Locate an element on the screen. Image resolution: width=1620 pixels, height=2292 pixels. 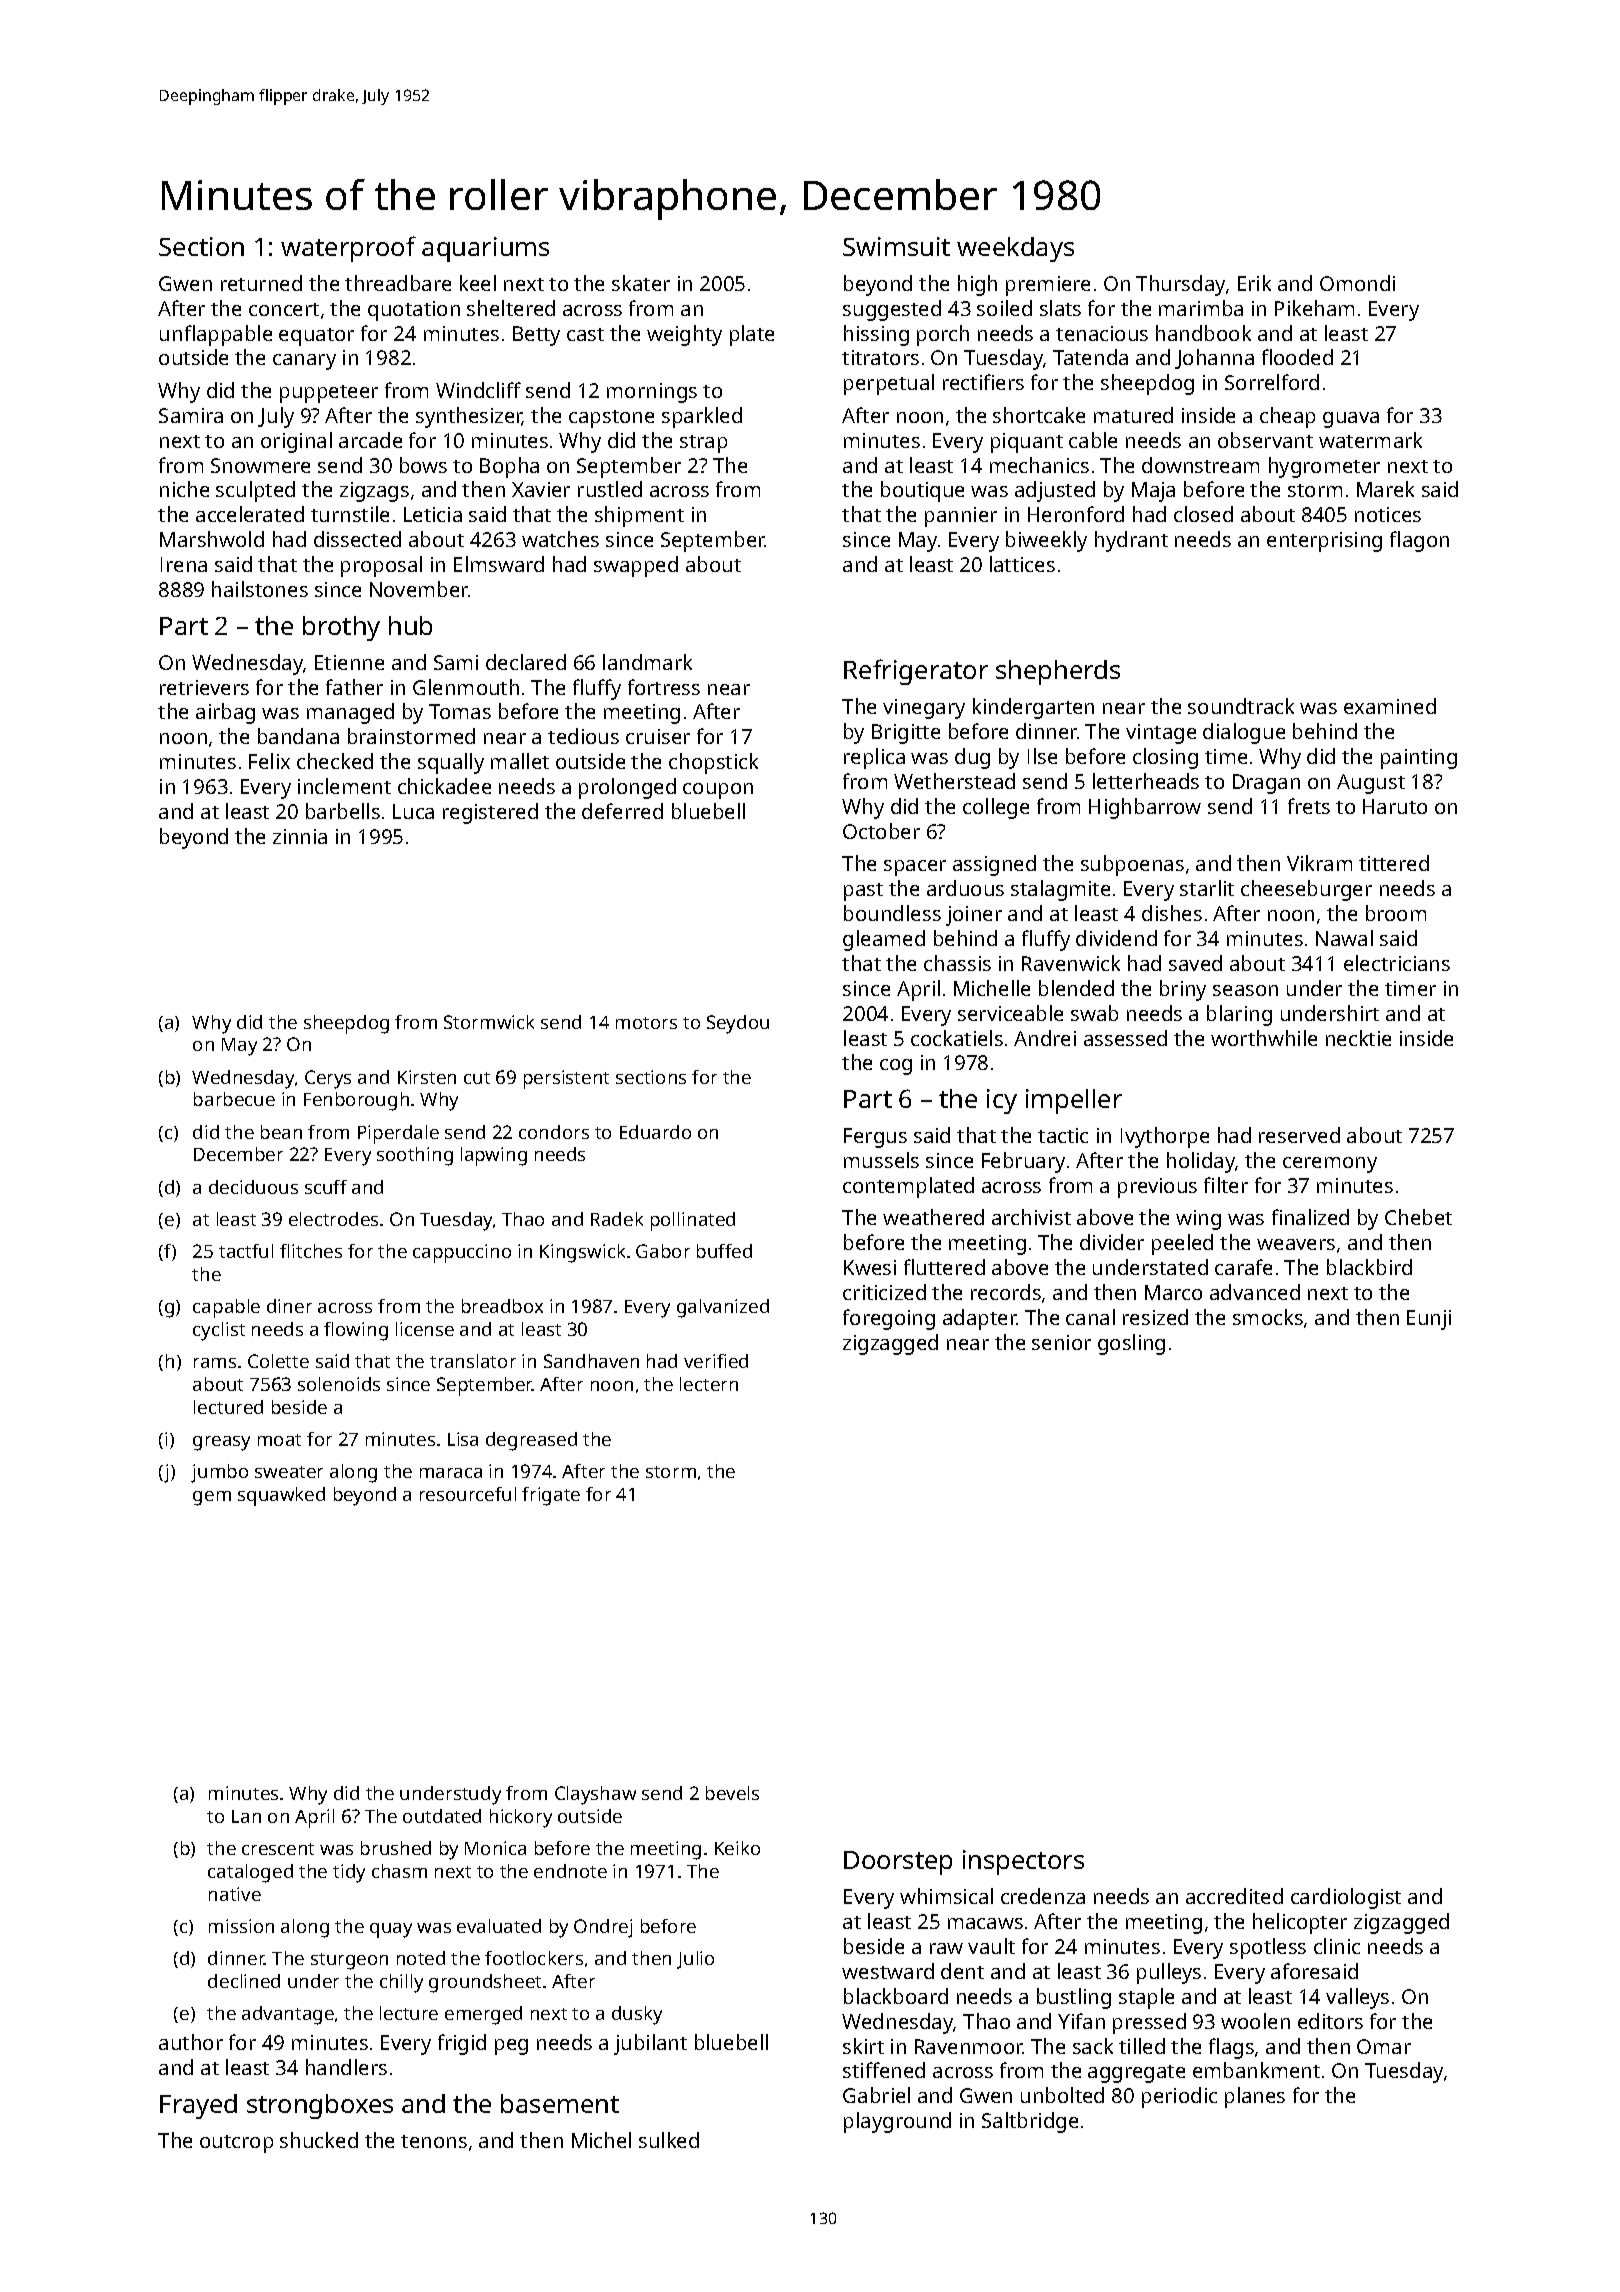
painting is located at coordinates (1419, 759).
